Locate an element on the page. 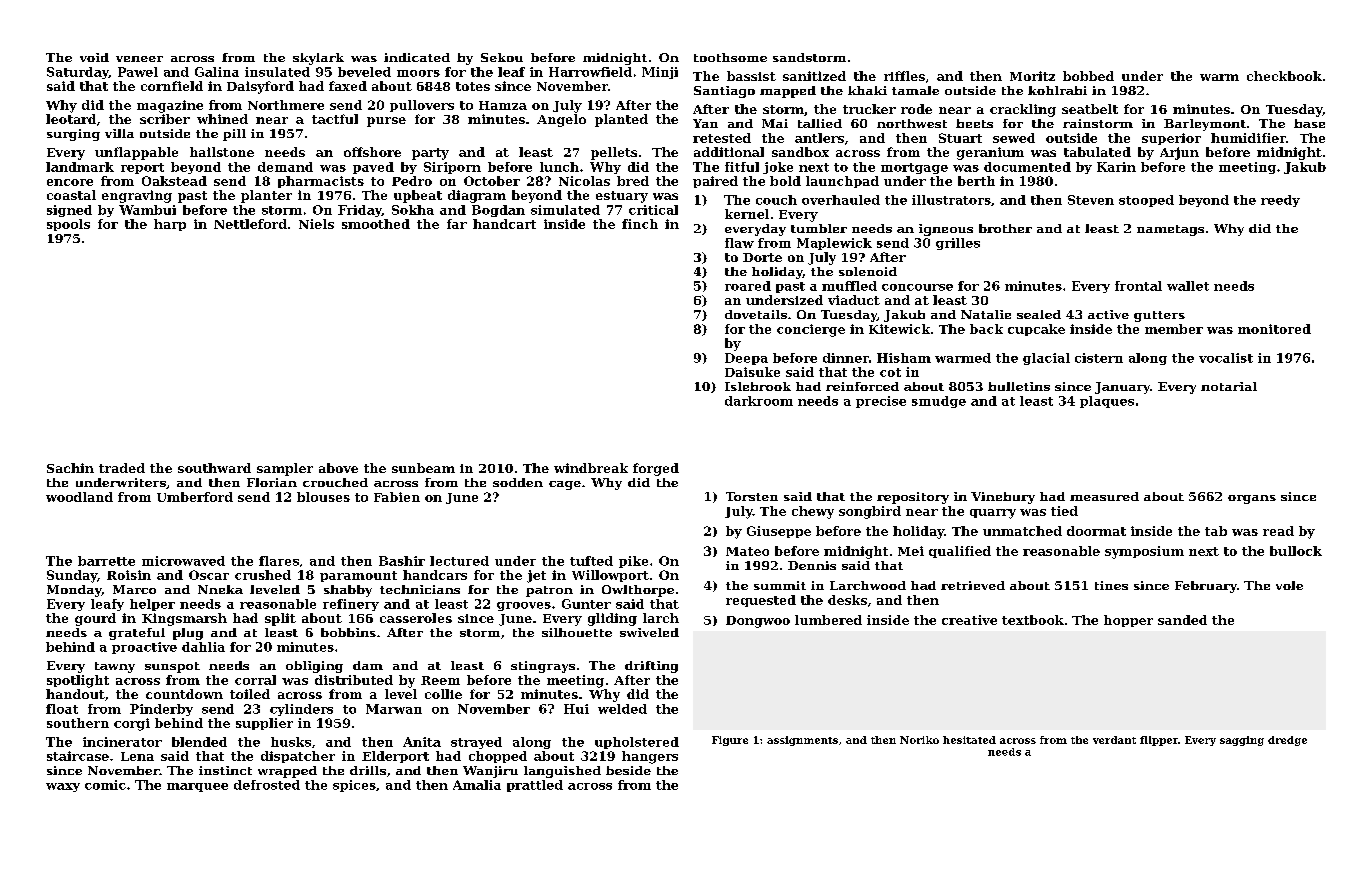 This document has height=887, width=1372. Dorte is located at coordinates (762, 257).
